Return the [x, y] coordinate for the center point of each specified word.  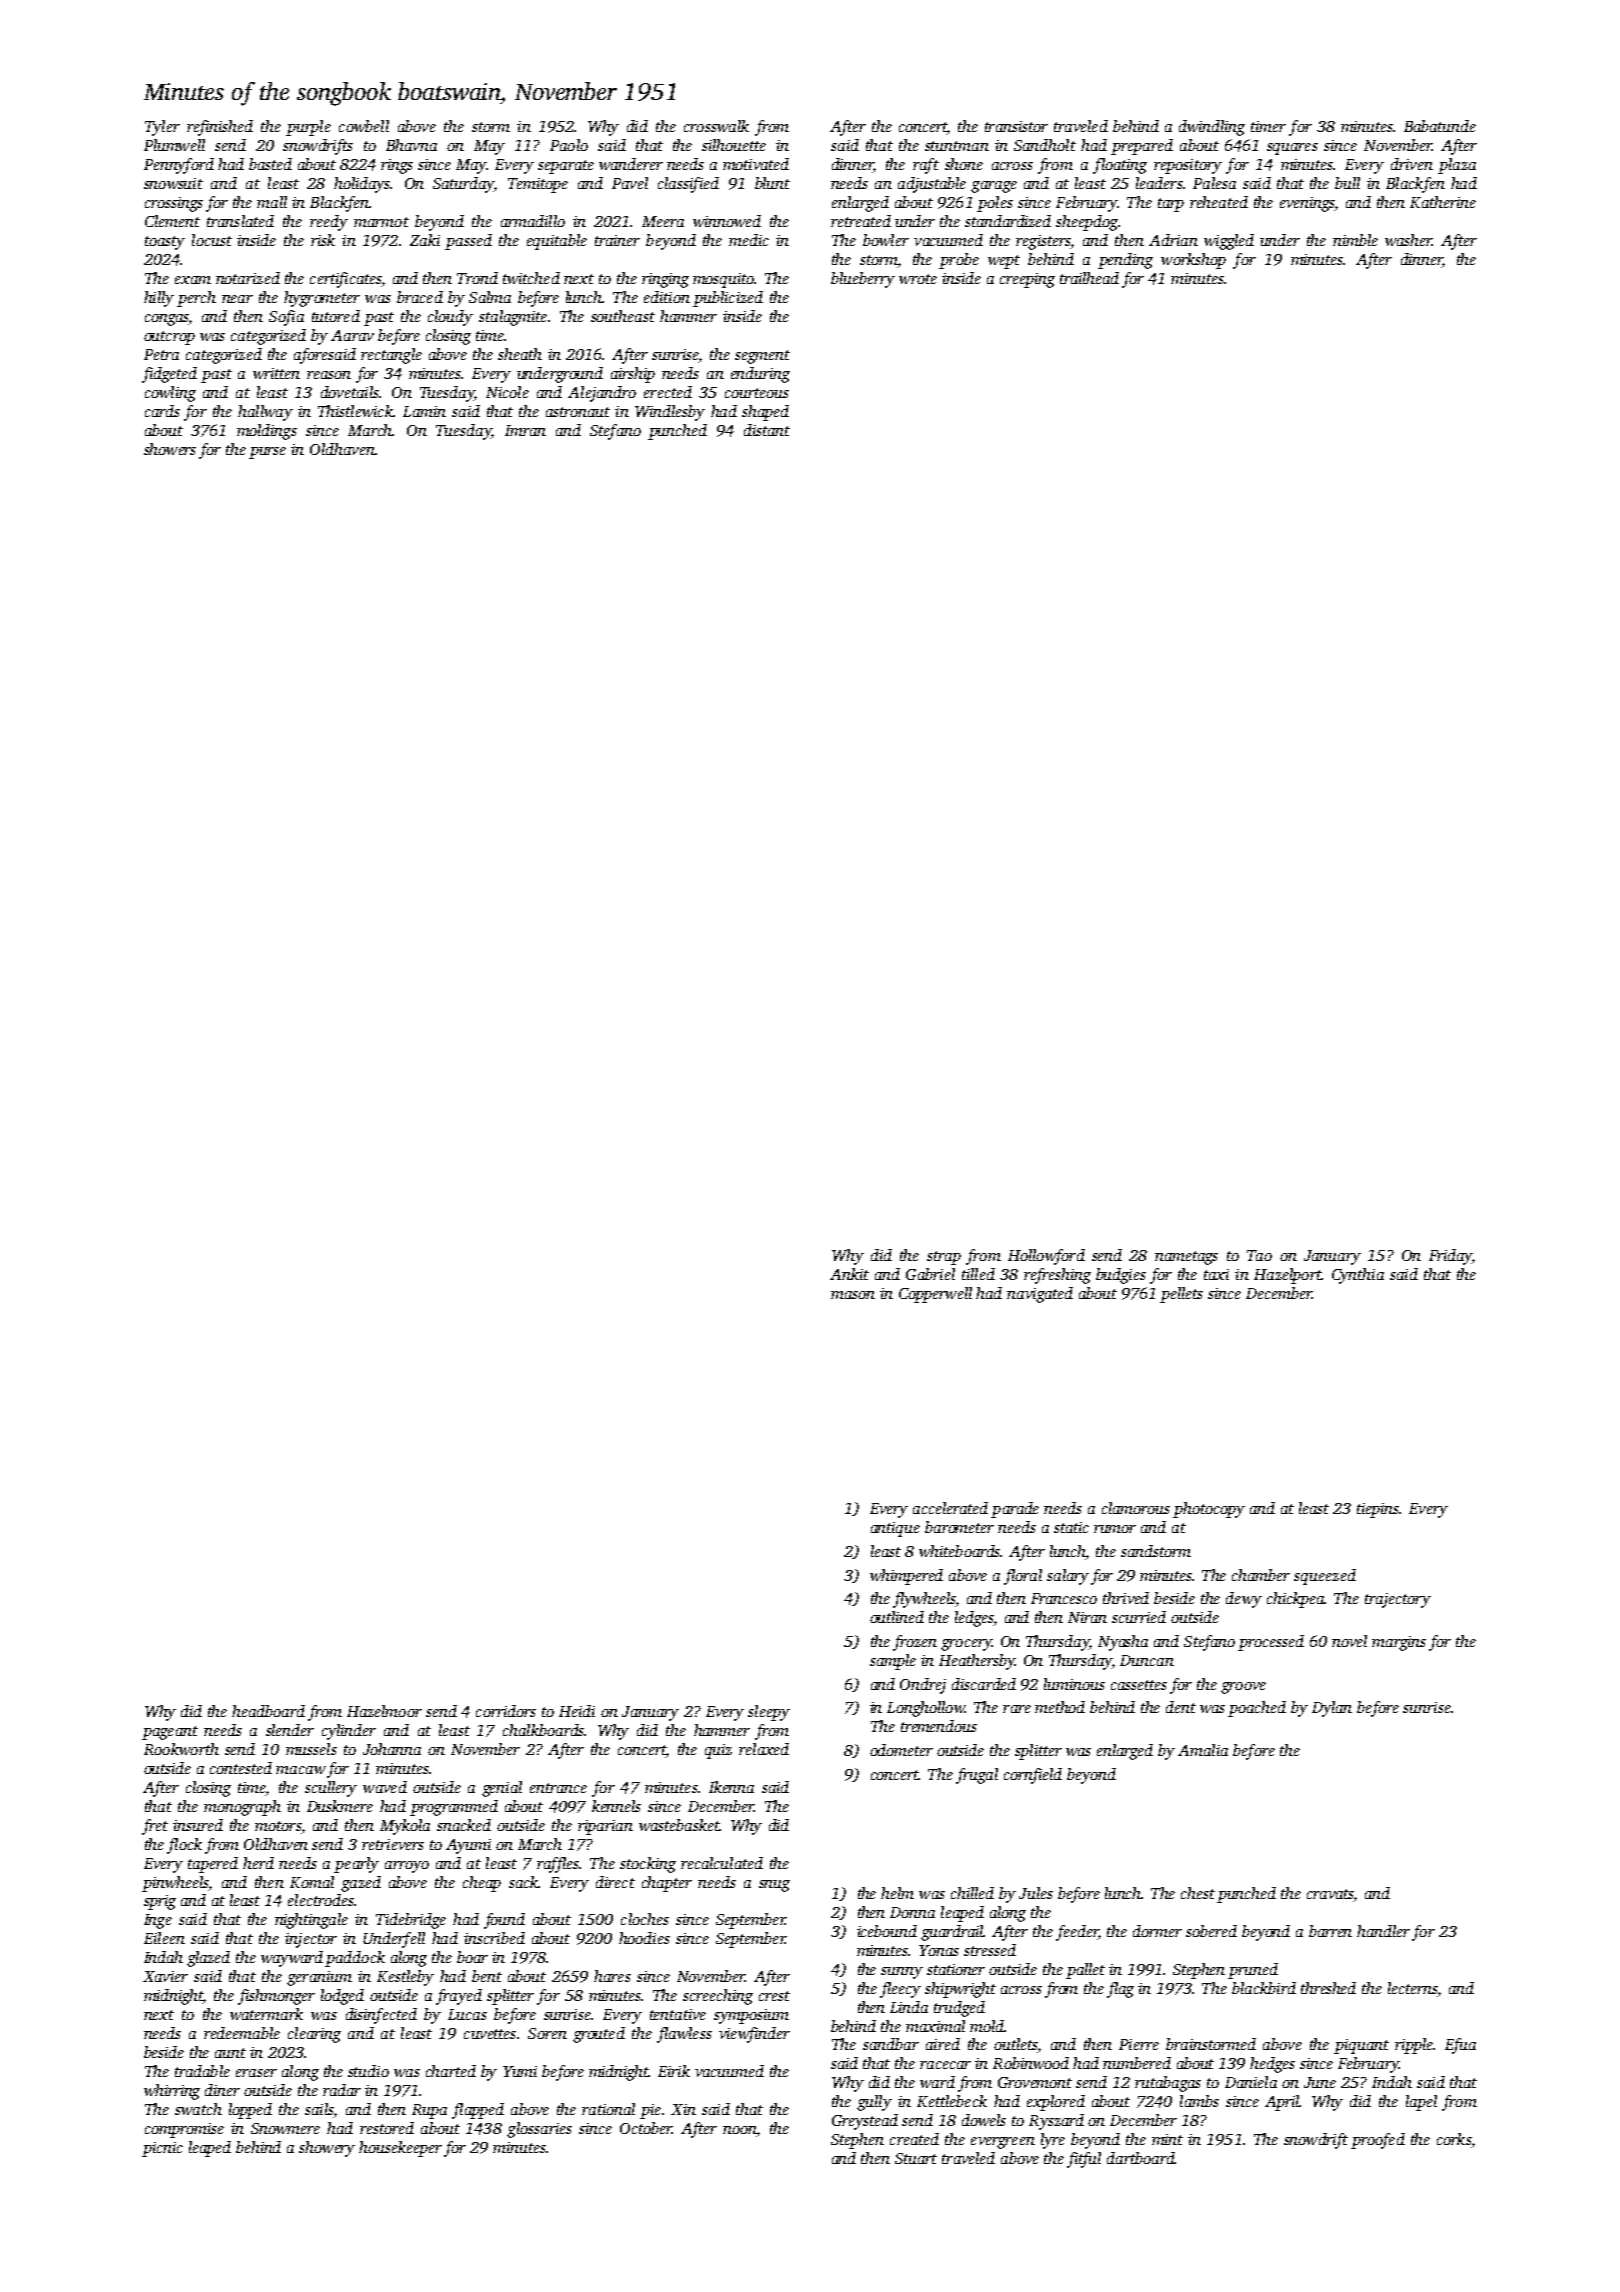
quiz [718, 1751]
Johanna [392, 1749]
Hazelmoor [384, 1711]
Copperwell [935, 1295]
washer [1408, 240]
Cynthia [1358, 1276]
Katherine [1443, 202]
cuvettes [490, 2034]
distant [767, 430]
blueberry [863, 280]
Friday [1450, 1257]
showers [170, 449]
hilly [159, 299]
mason [853, 1295]
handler [1383, 1931]
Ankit [849, 1274]
